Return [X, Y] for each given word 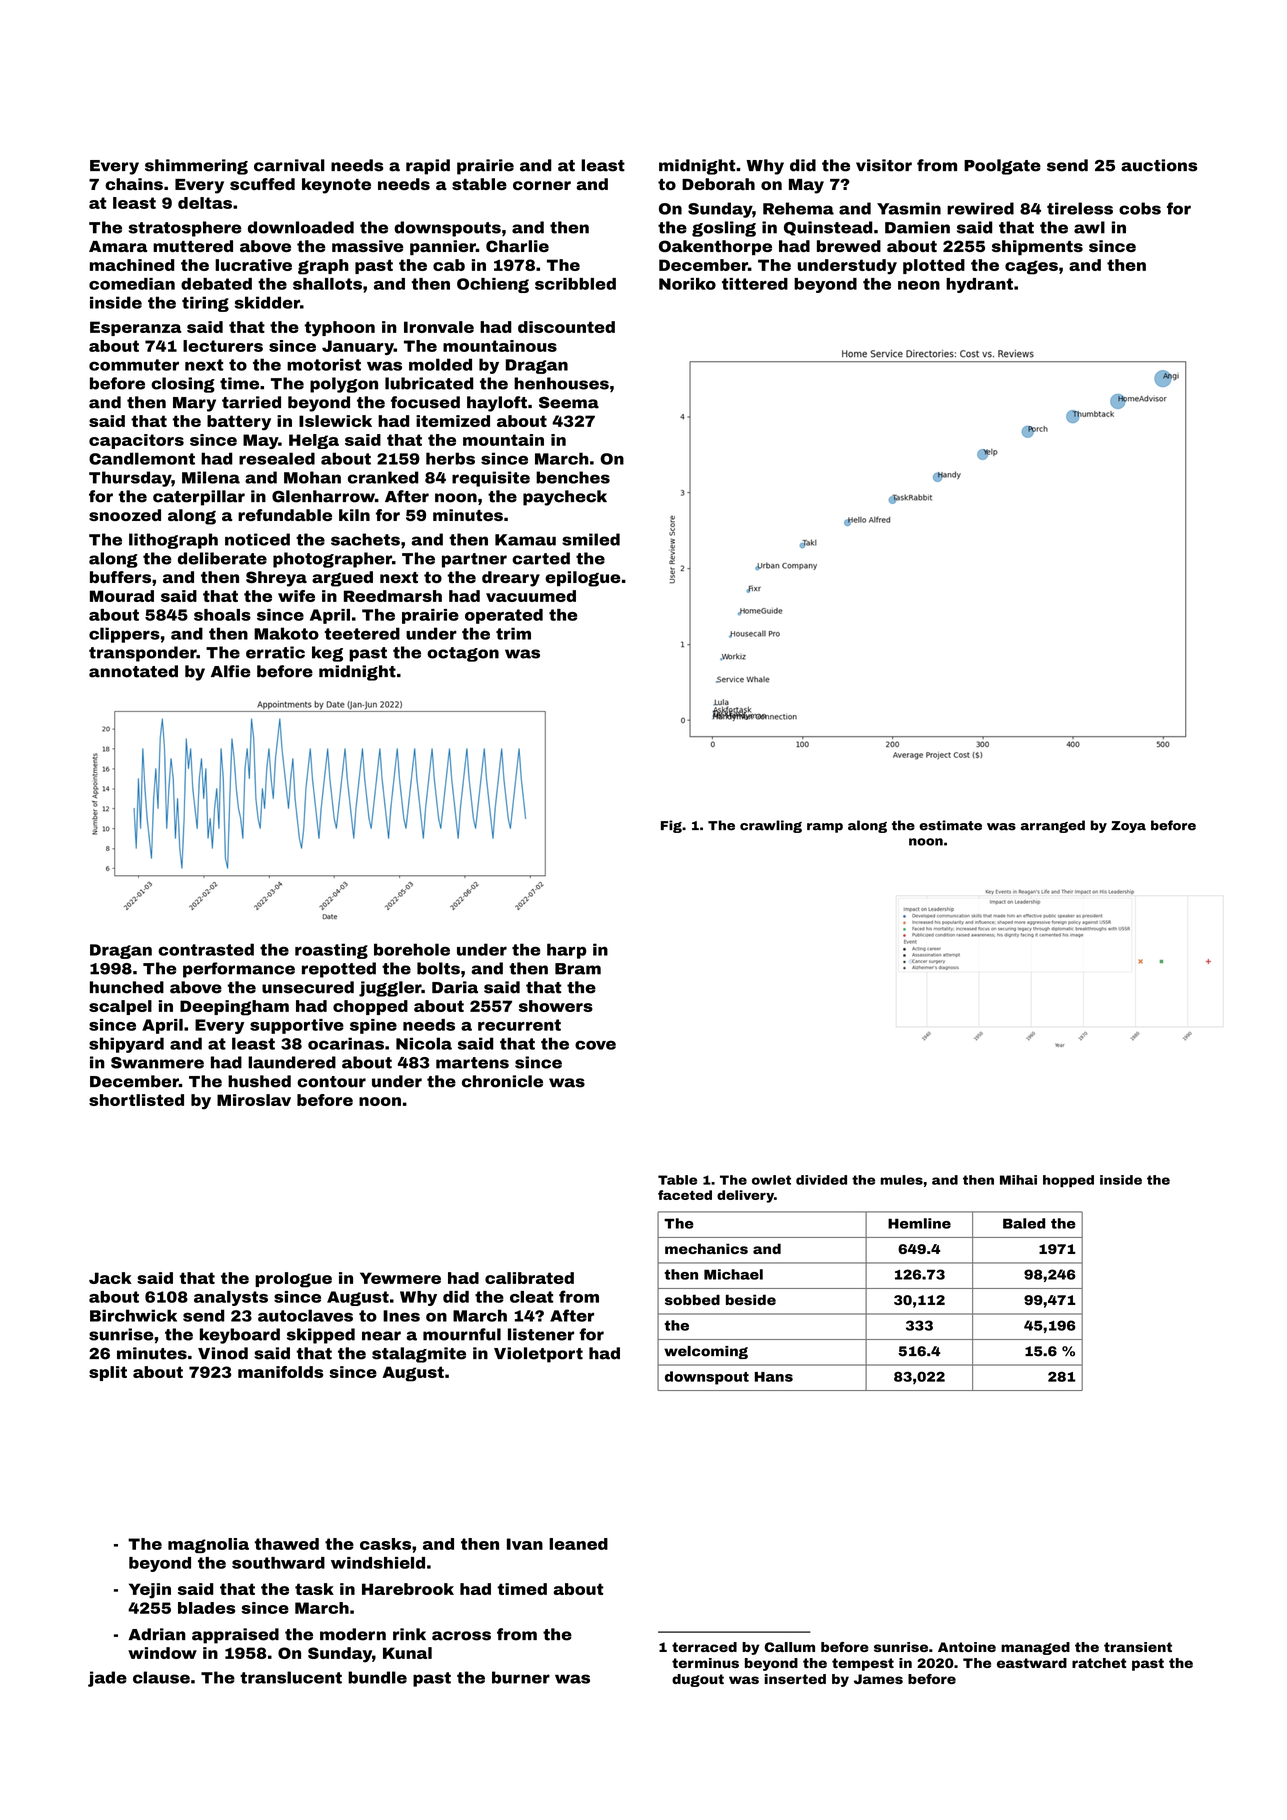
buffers [120, 577]
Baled [1024, 1223]
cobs [1140, 208]
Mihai [1018, 1180]
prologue [293, 1280]
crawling [771, 826]
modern [353, 1634]
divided [821, 1180]
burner [521, 1677]
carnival [289, 165]
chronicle [502, 1081]
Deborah [718, 184]
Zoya [1128, 827]
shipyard [126, 1045]
